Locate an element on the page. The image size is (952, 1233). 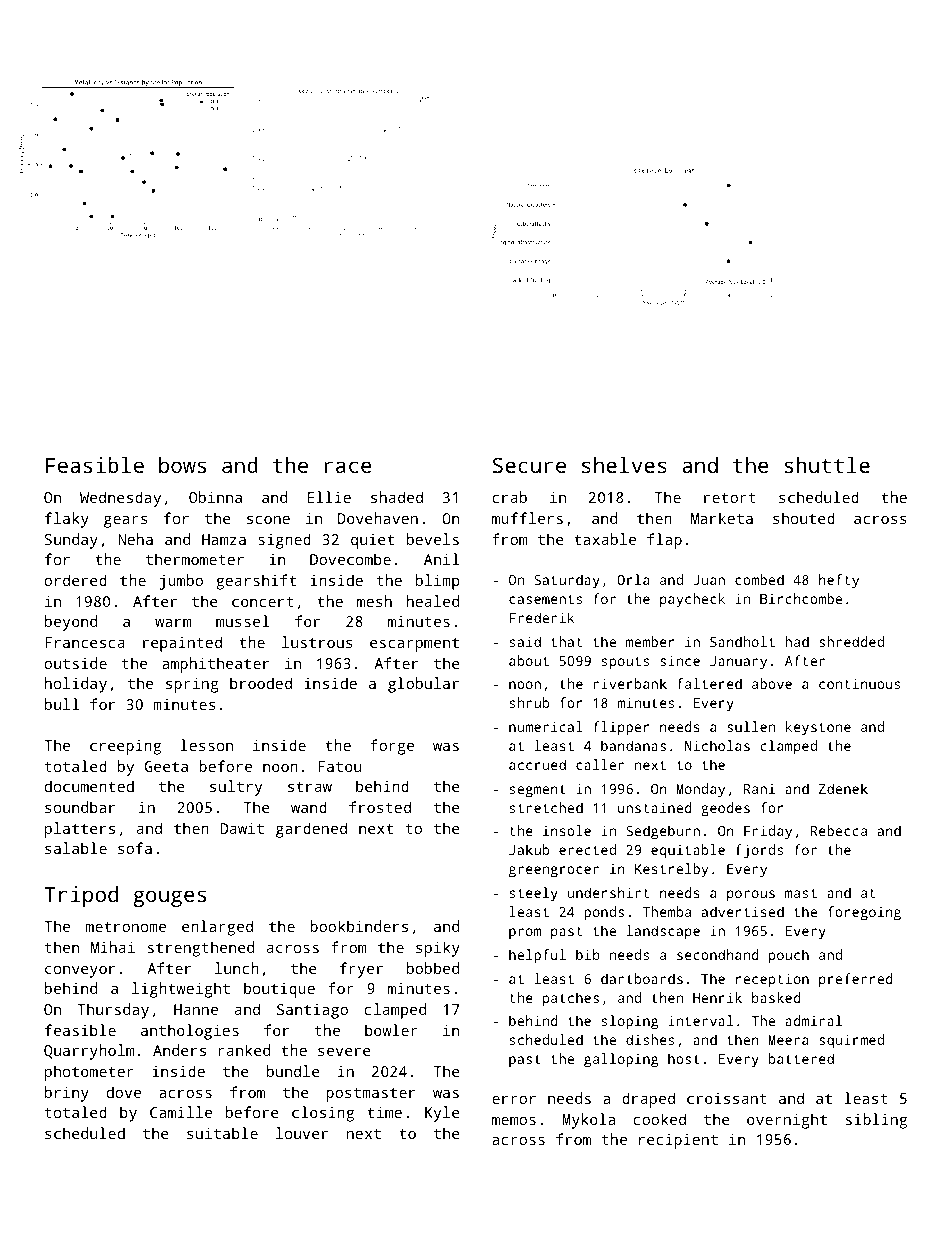
flipper is located at coordinates (621, 728).
